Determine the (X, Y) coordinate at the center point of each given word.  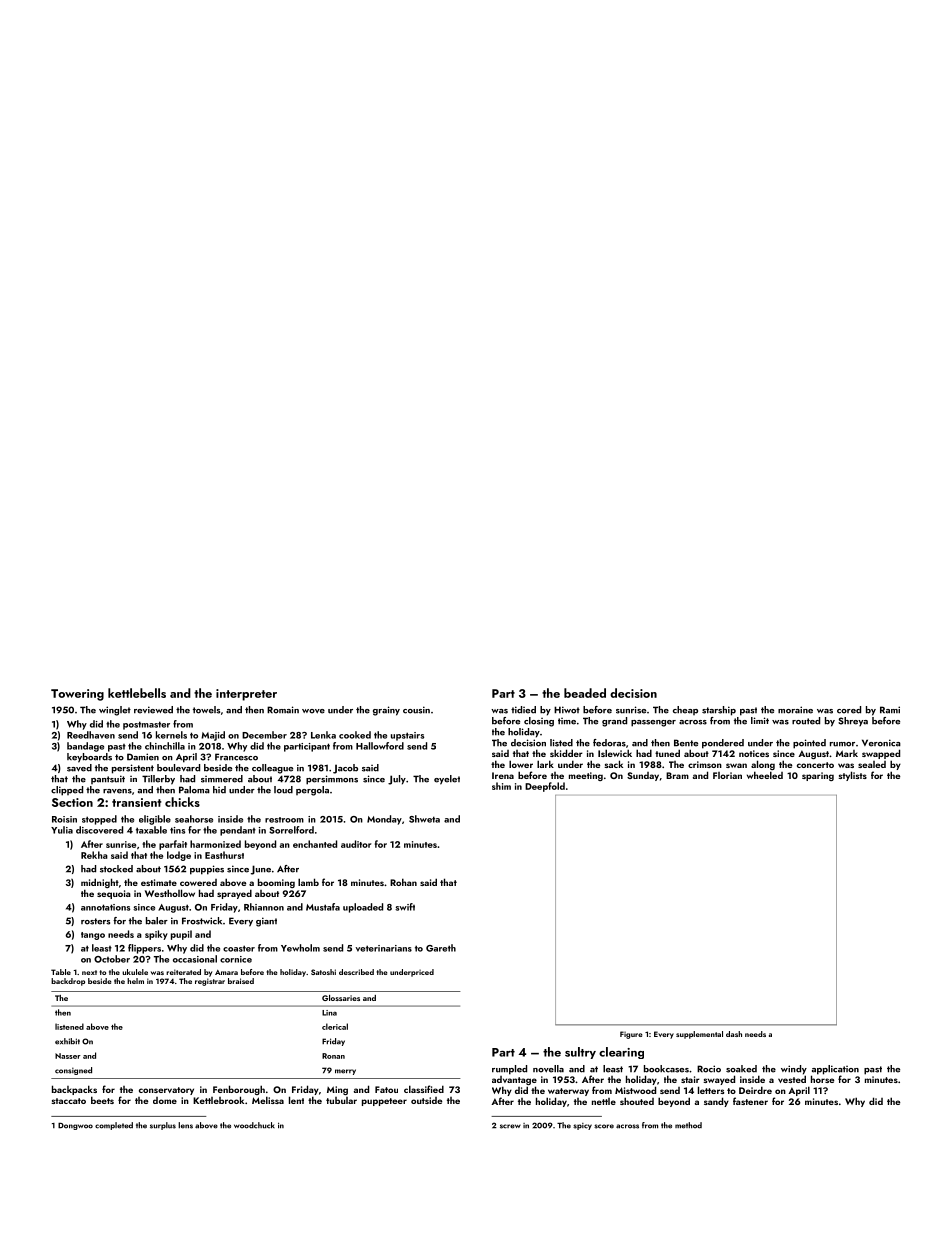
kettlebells (137, 693)
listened (69, 1026)
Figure (631, 1035)
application (835, 1070)
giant (266, 922)
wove (313, 711)
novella (548, 1069)
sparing (818, 776)
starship (719, 711)
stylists (852, 776)
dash (734, 1034)
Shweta (424, 819)
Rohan (403, 882)
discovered (99, 830)
